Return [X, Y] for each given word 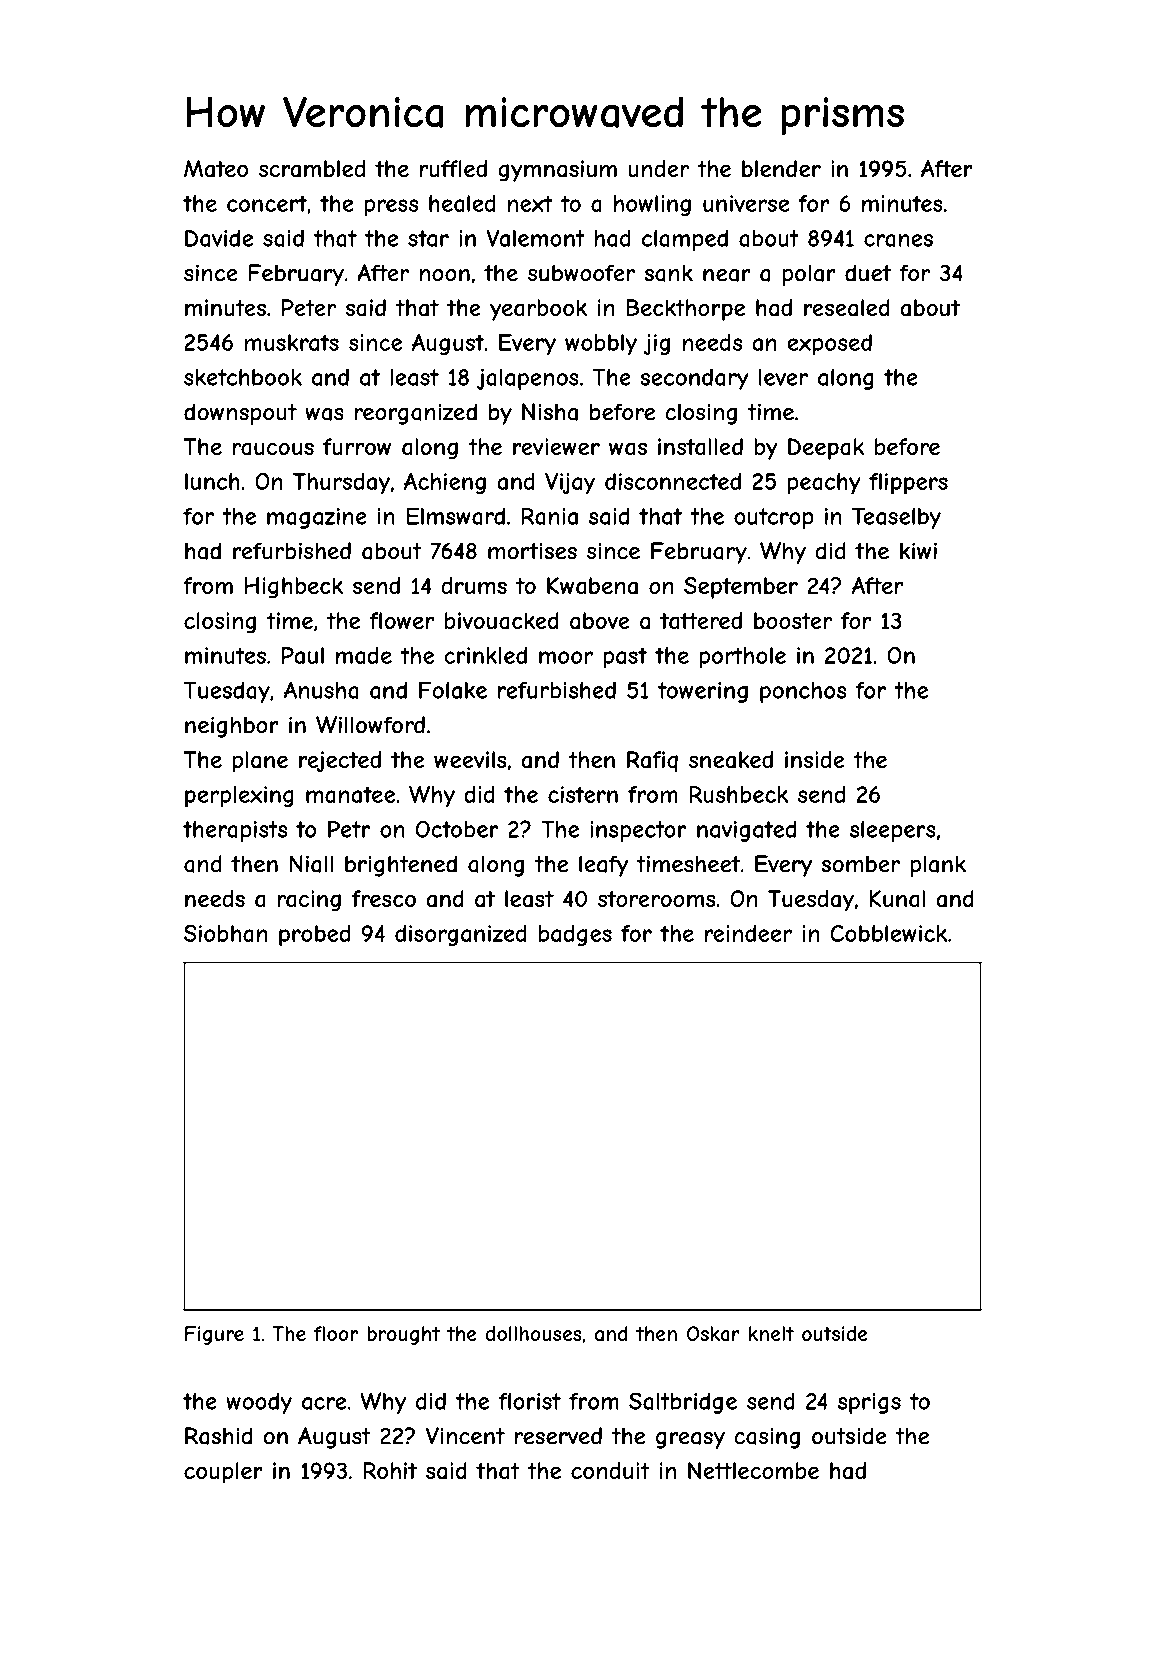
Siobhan [226, 933]
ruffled [453, 168]
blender [781, 168]
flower [402, 620]
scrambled [312, 169]
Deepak [826, 449]
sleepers [893, 831]
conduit [610, 1470]
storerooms [657, 899]
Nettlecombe [753, 1470]
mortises [532, 551]
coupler [223, 1473]
